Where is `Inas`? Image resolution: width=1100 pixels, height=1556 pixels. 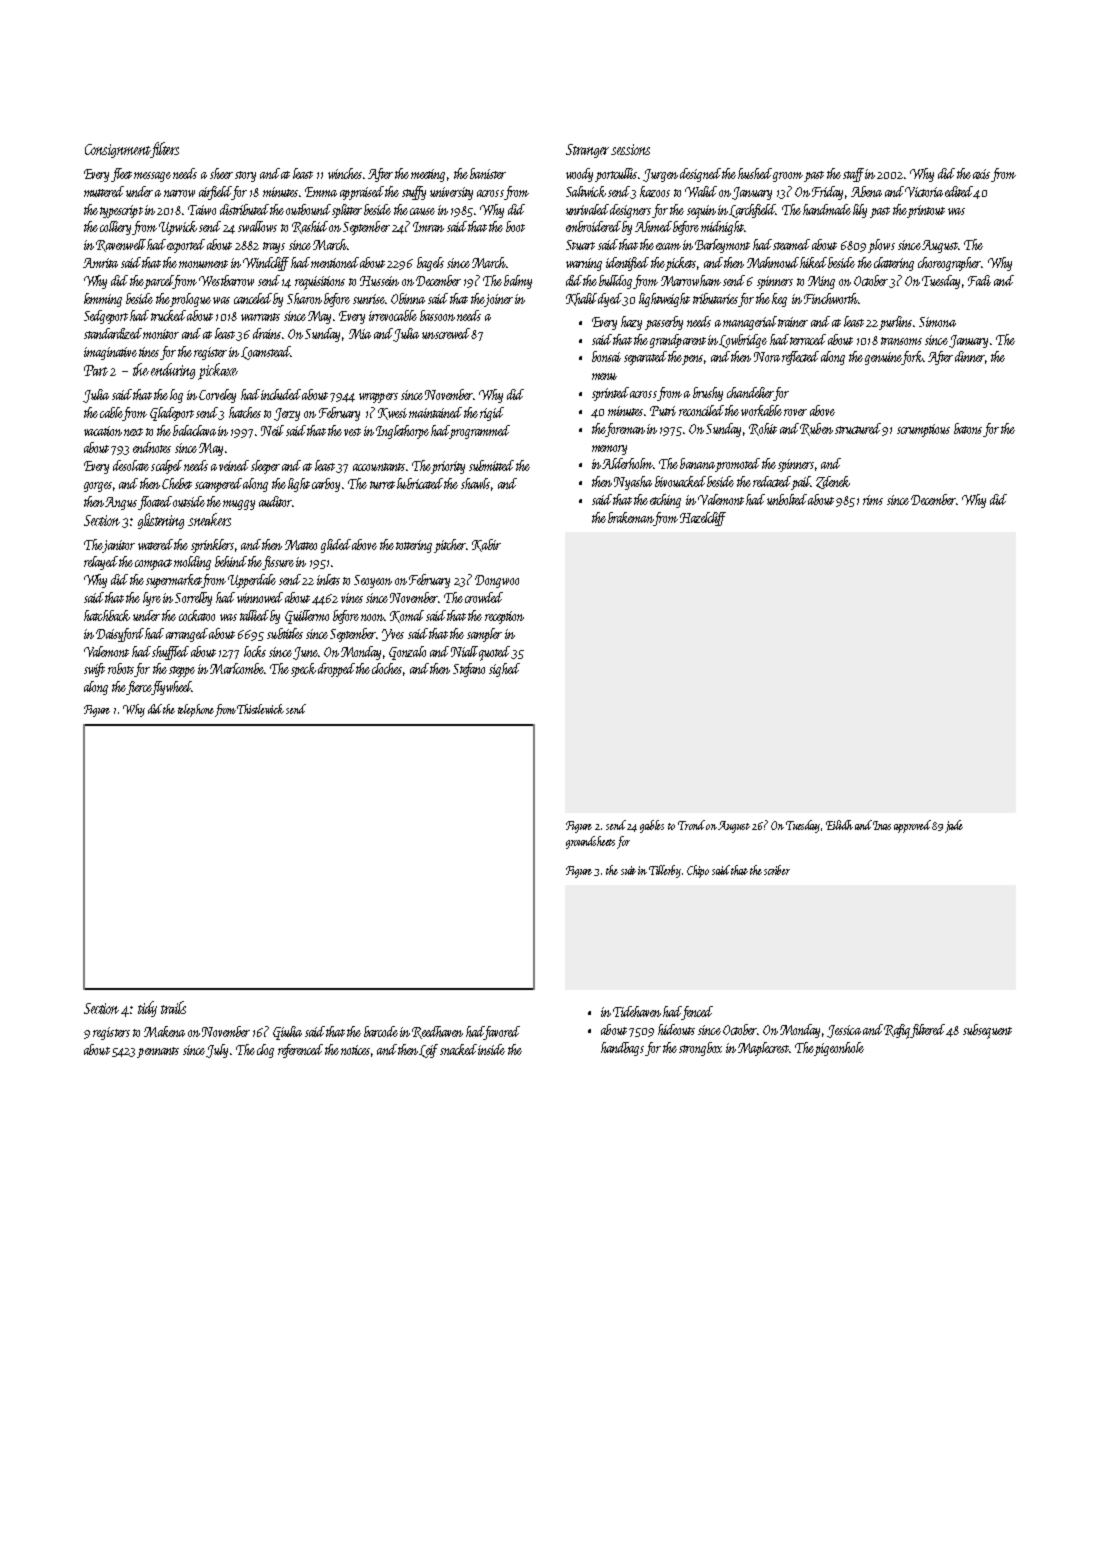
Inas is located at coordinates (882, 825).
